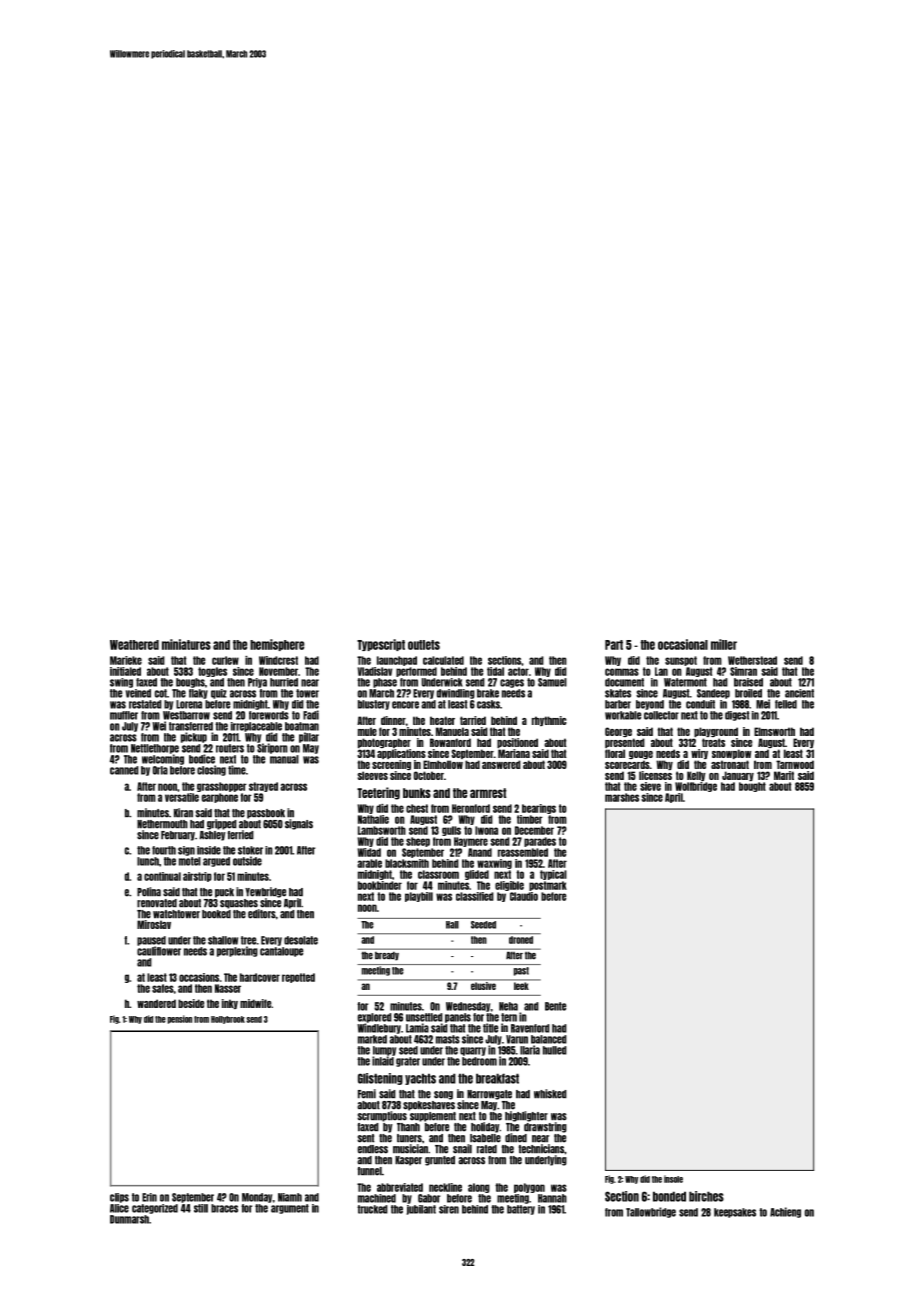  Describe the element at coordinates (373, 1149) in the document. I see `endless` at that location.
